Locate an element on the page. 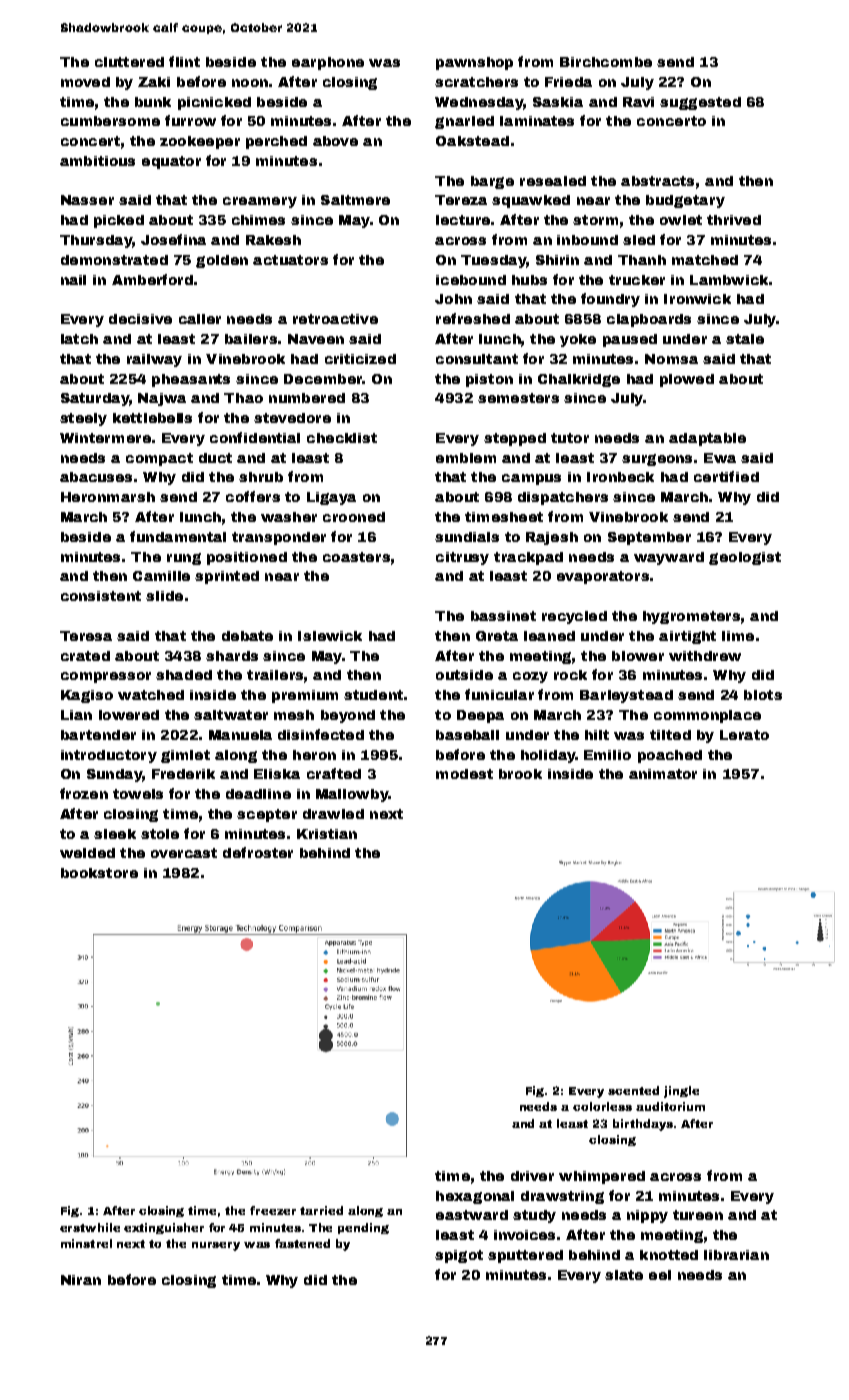 This document has height=1400, width=849. noon is located at coordinates (250, 83).
